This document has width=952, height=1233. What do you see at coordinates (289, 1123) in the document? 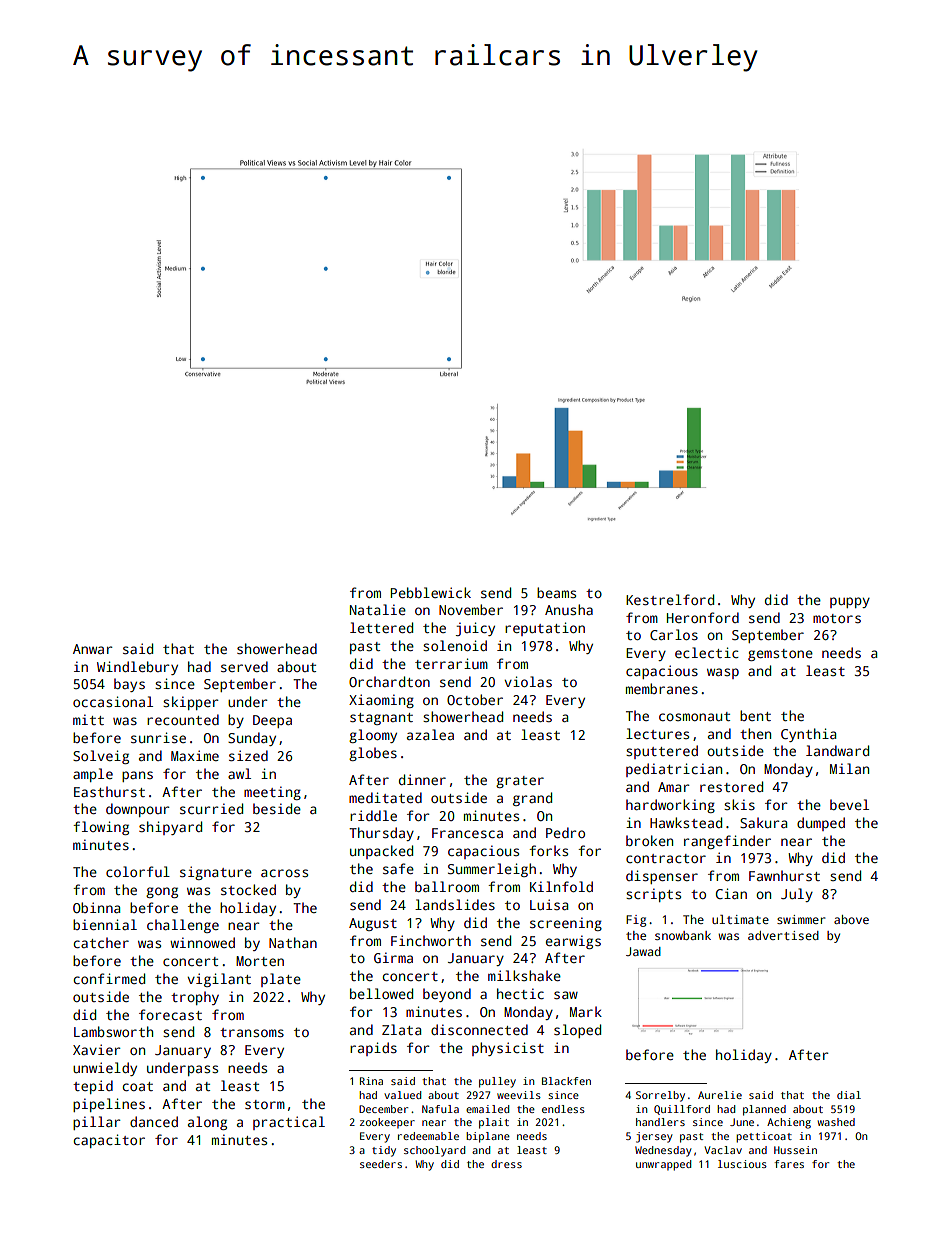
I see `practical` at bounding box center [289, 1123].
